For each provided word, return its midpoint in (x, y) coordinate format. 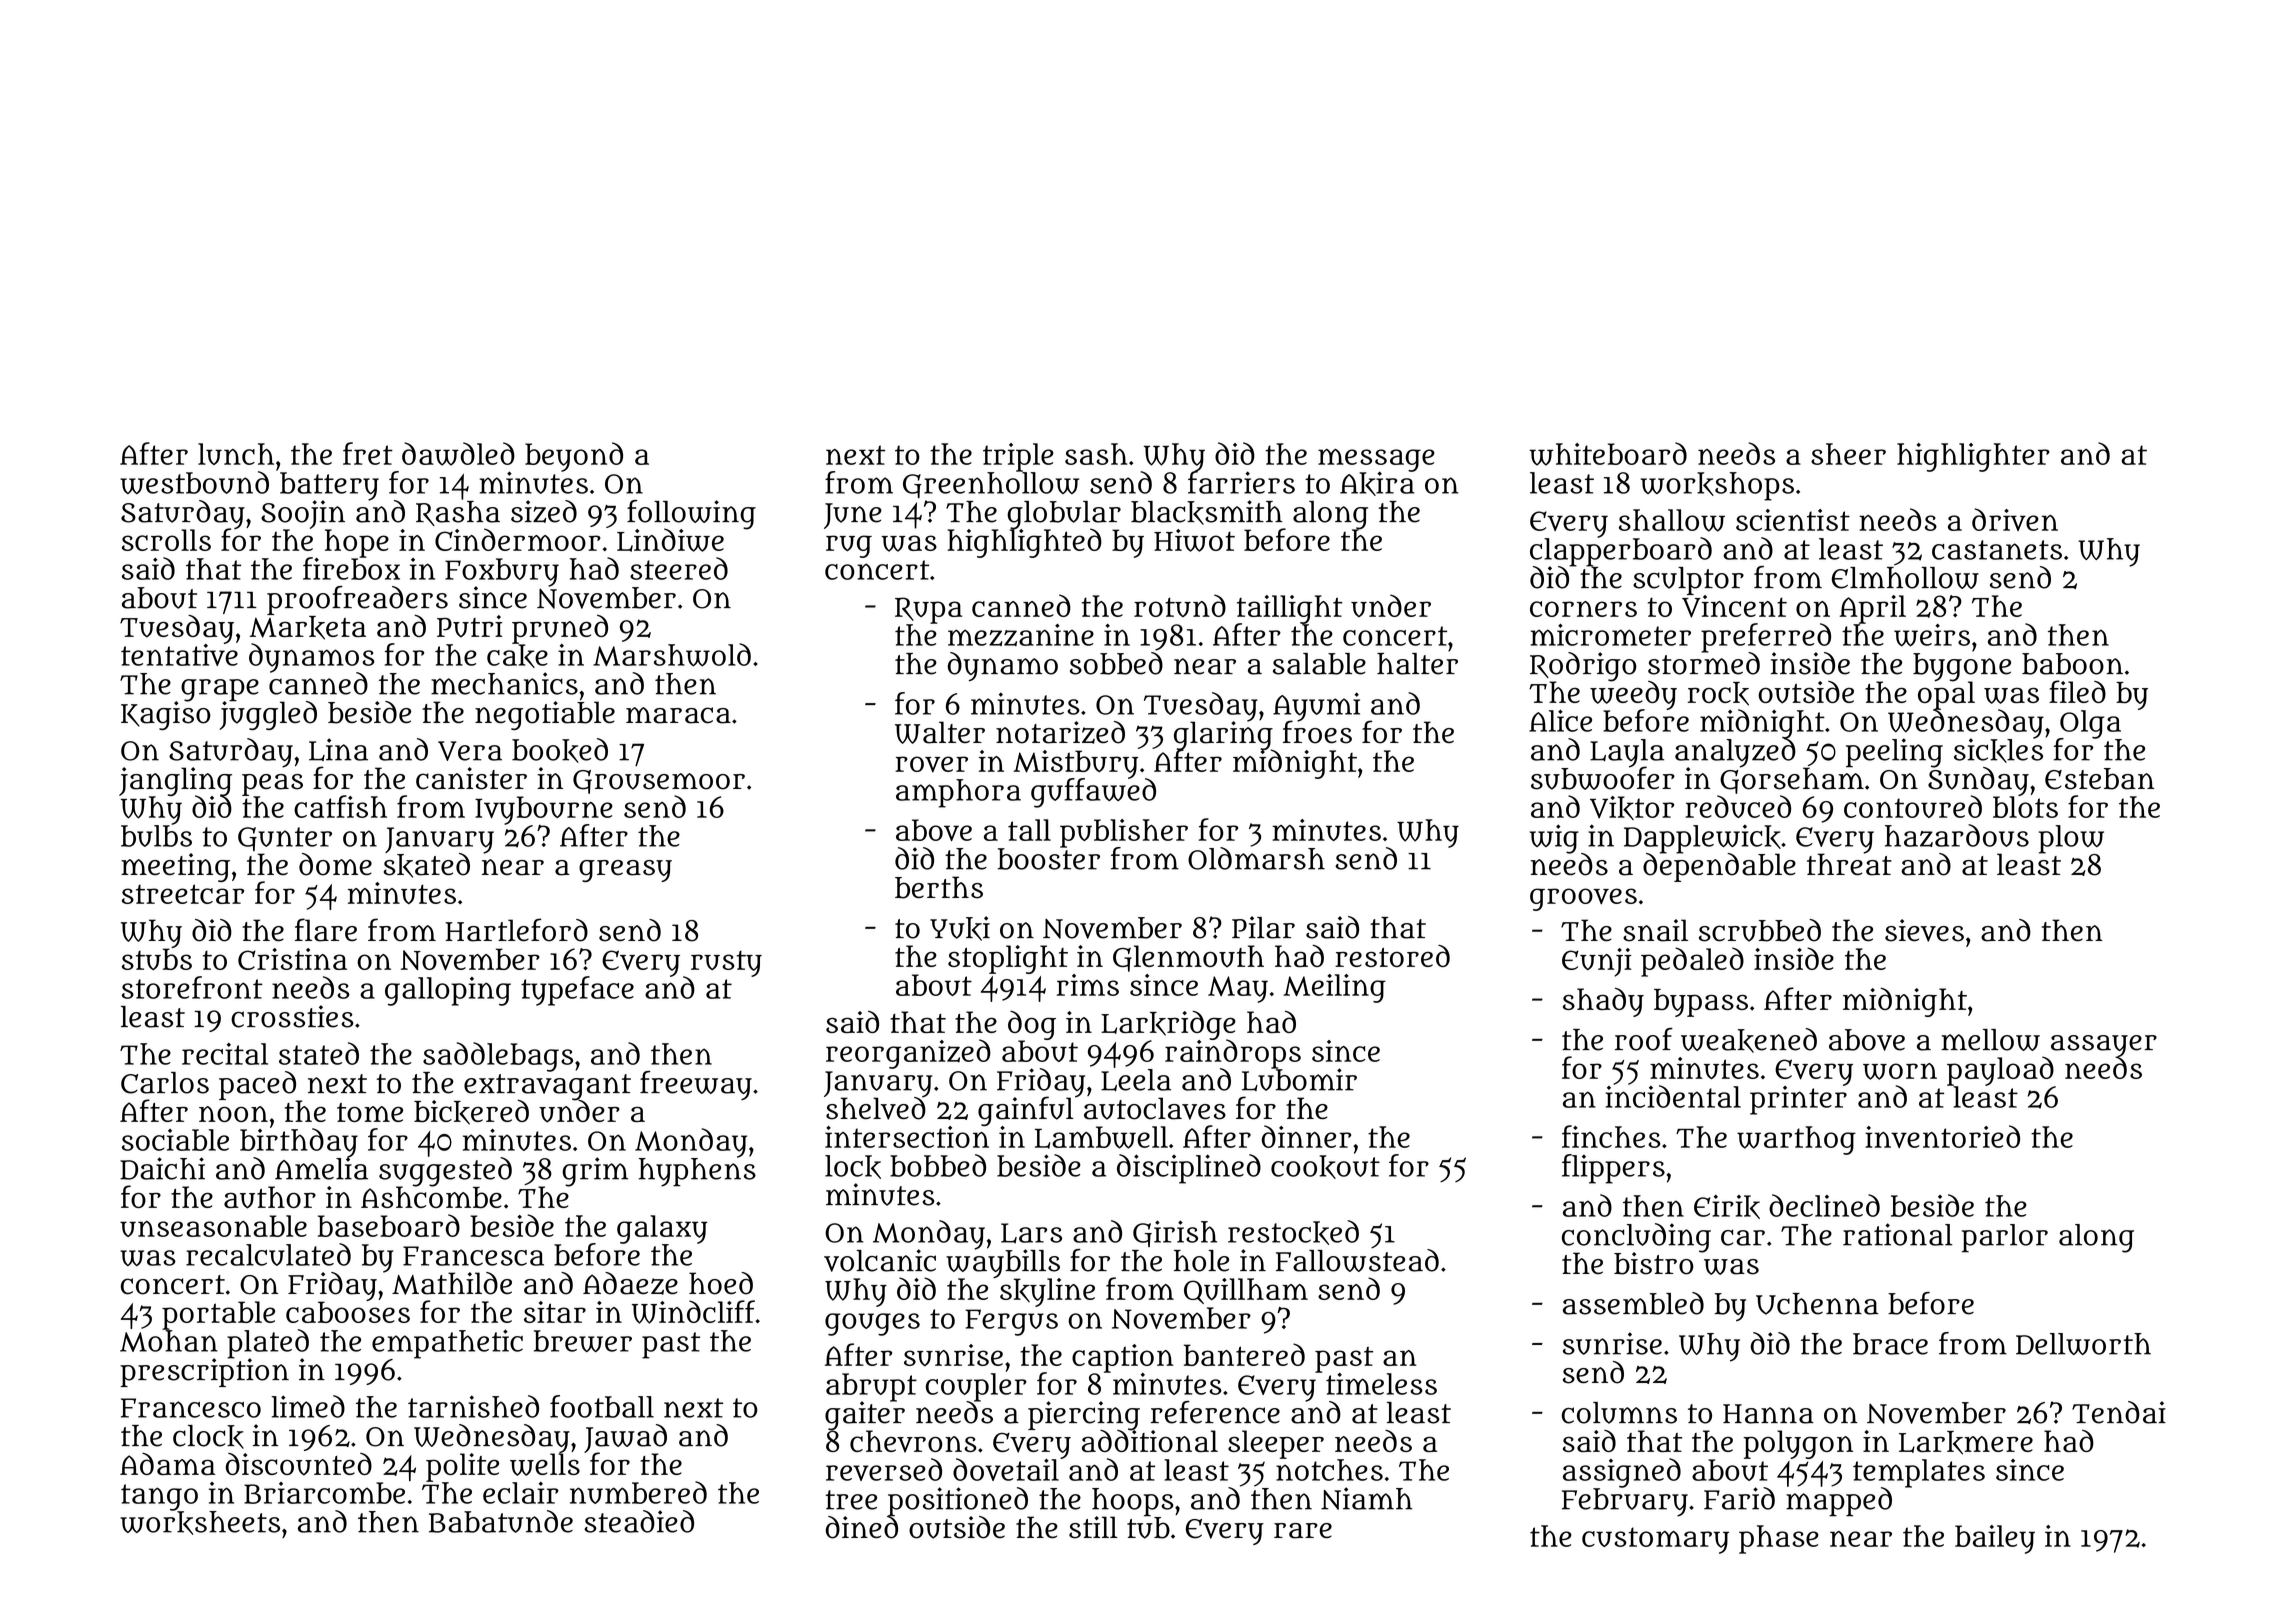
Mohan (169, 1341)
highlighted (1024, 543)
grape (220, 690)
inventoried (1942, 1136)
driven (2015, 519)
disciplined (1189, 1169)
